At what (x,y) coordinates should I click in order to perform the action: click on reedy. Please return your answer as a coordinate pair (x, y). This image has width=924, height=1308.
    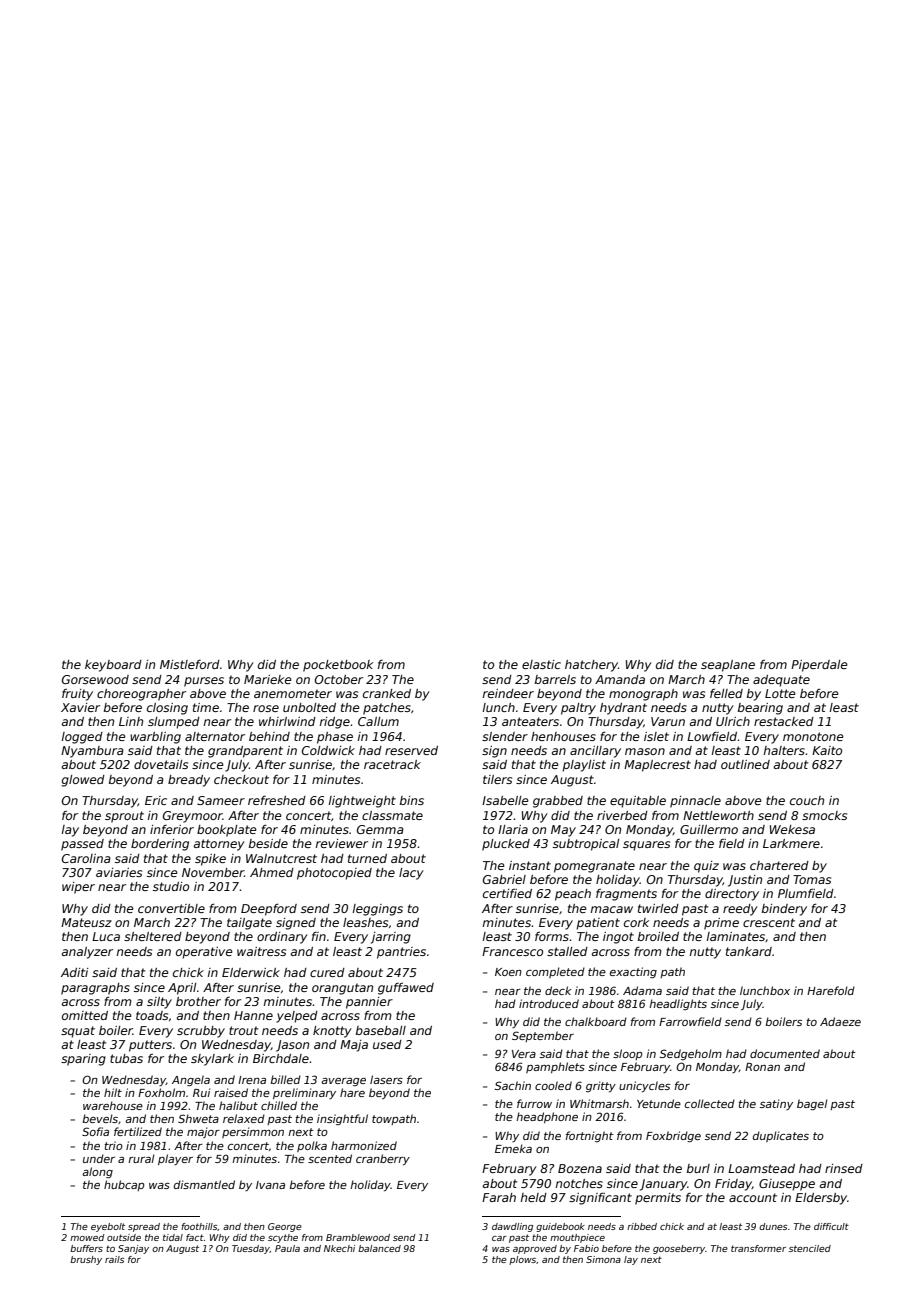
    Looking at the image, I should click on (740, 910).
